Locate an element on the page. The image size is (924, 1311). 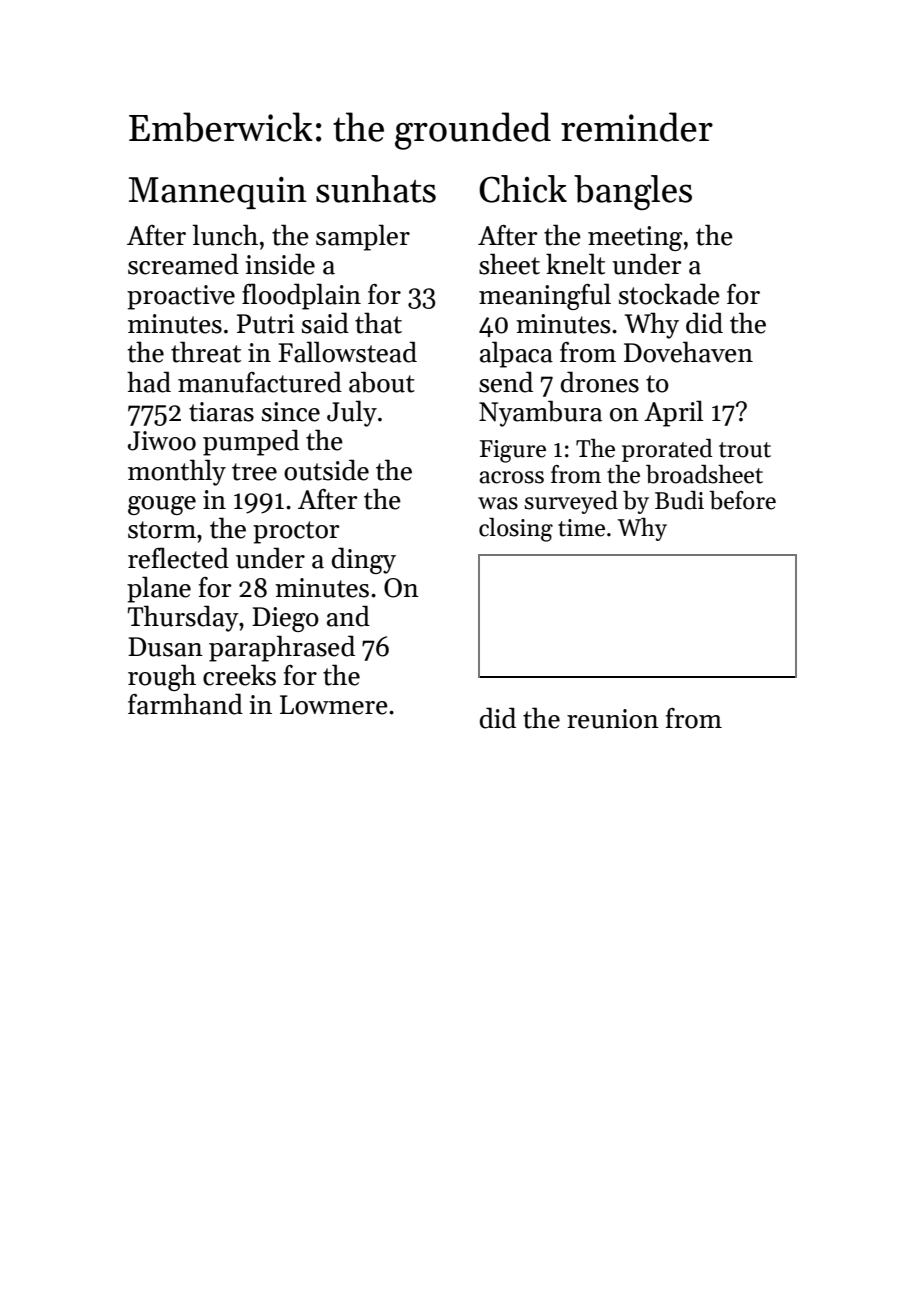
farmhand is located at coordinates (185, 704).
